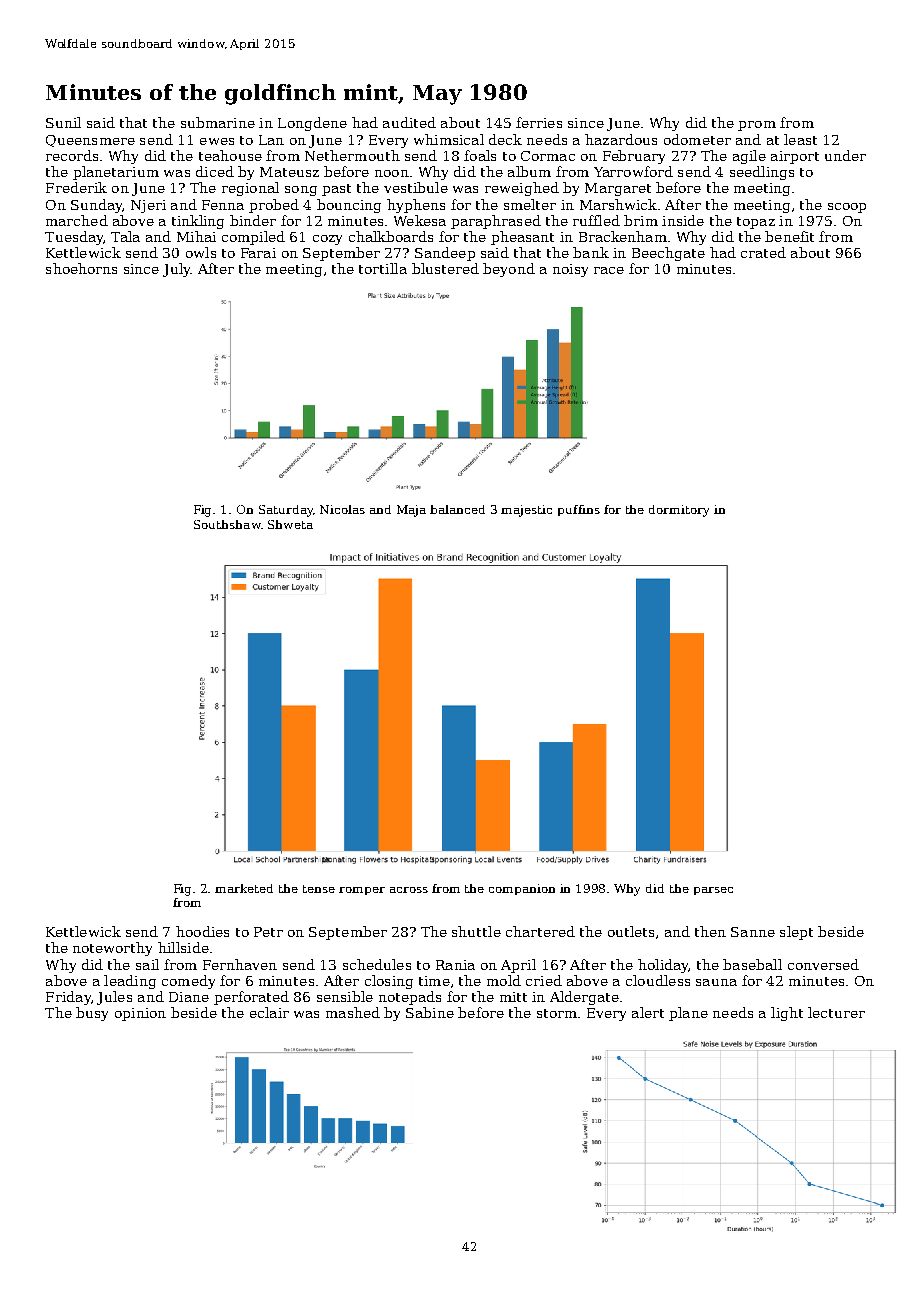 This image has height=1308, width=924. What do you see at coordinates (430, 1012) in the image?
I see `Sabine` at bounding box center [430, 1012].
